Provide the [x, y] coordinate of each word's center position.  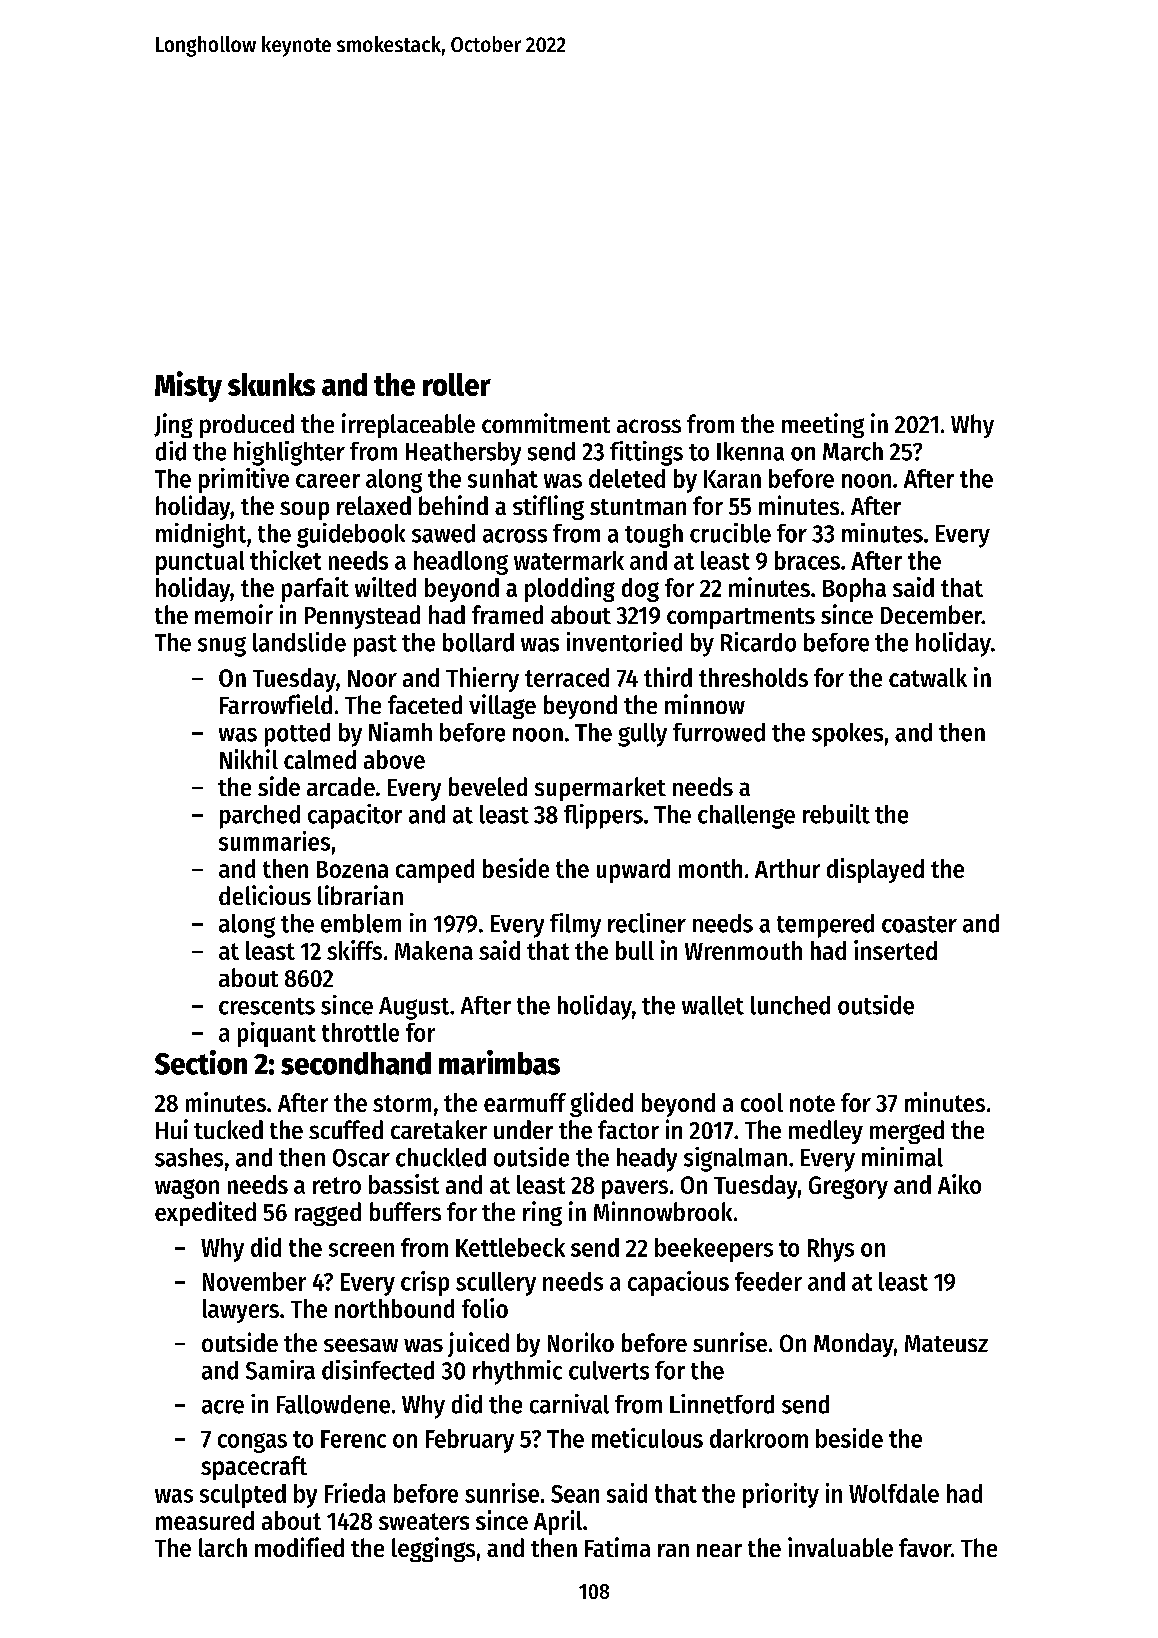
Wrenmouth [743, 950]
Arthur [787, 868]
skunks [271, 384]
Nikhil [249, 759]
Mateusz [946, 1343]
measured [205, 1520]
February [470, 1441]
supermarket [600, 789]
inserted [895, 950]
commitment [546, 423]
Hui [172, 1129]
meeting [823, 425]
